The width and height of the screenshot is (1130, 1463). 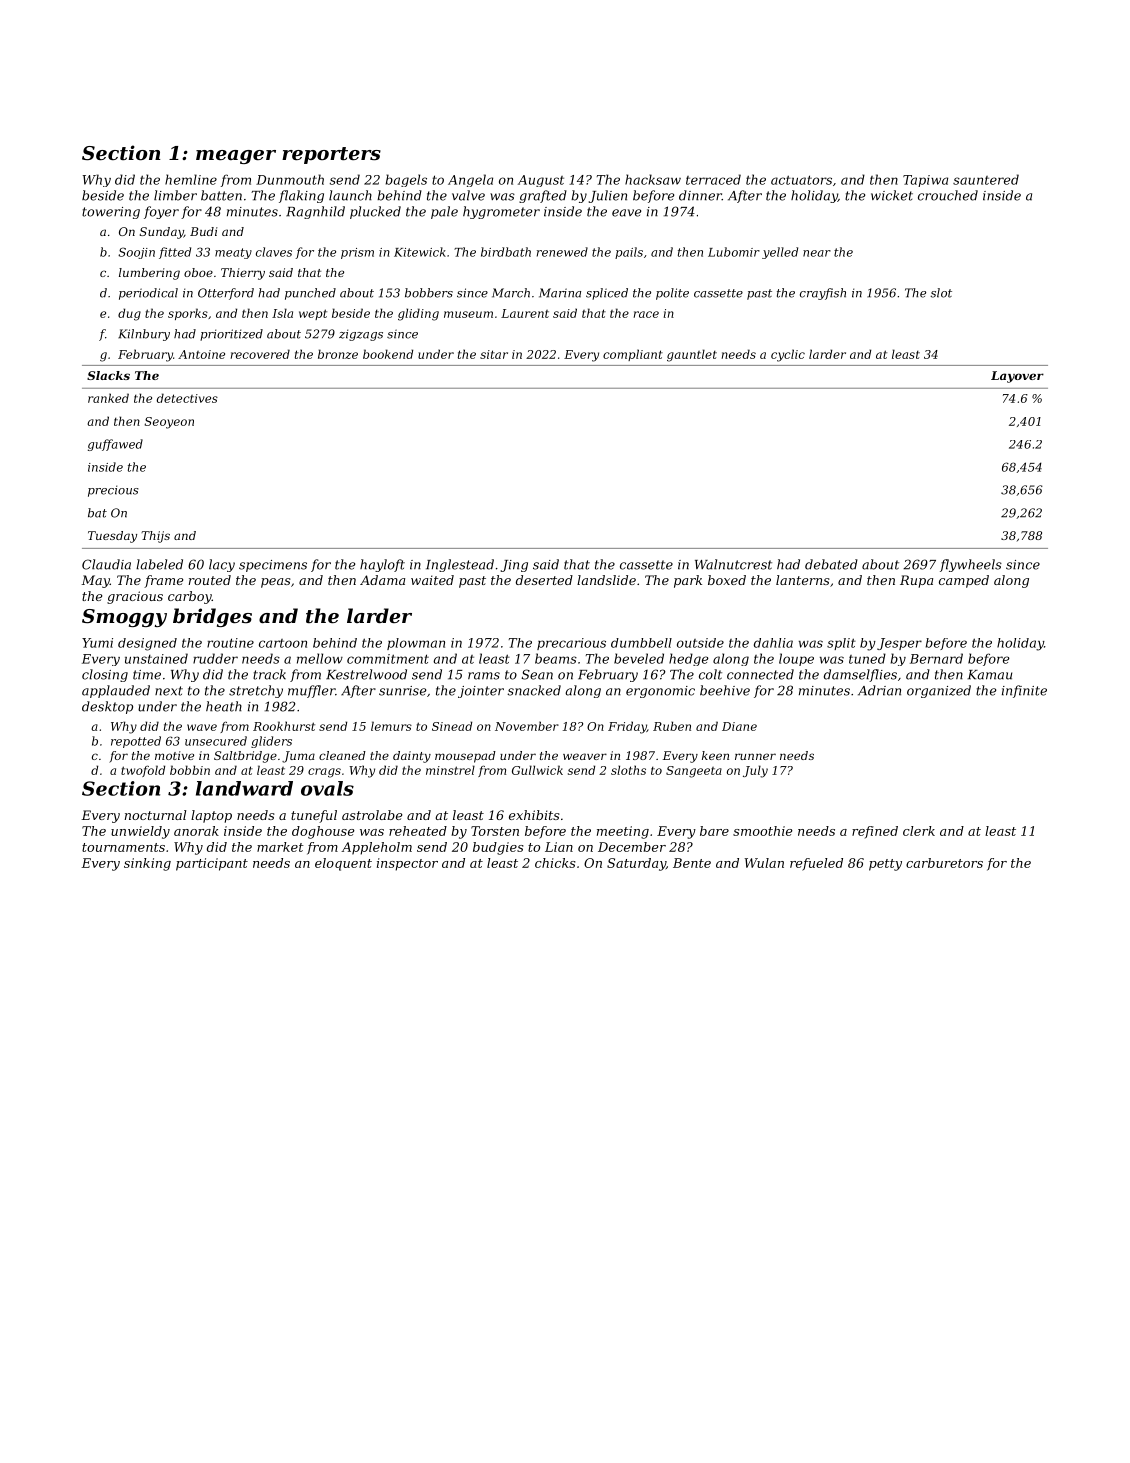 I want to click on chicks, so click(x=555, y=863).
